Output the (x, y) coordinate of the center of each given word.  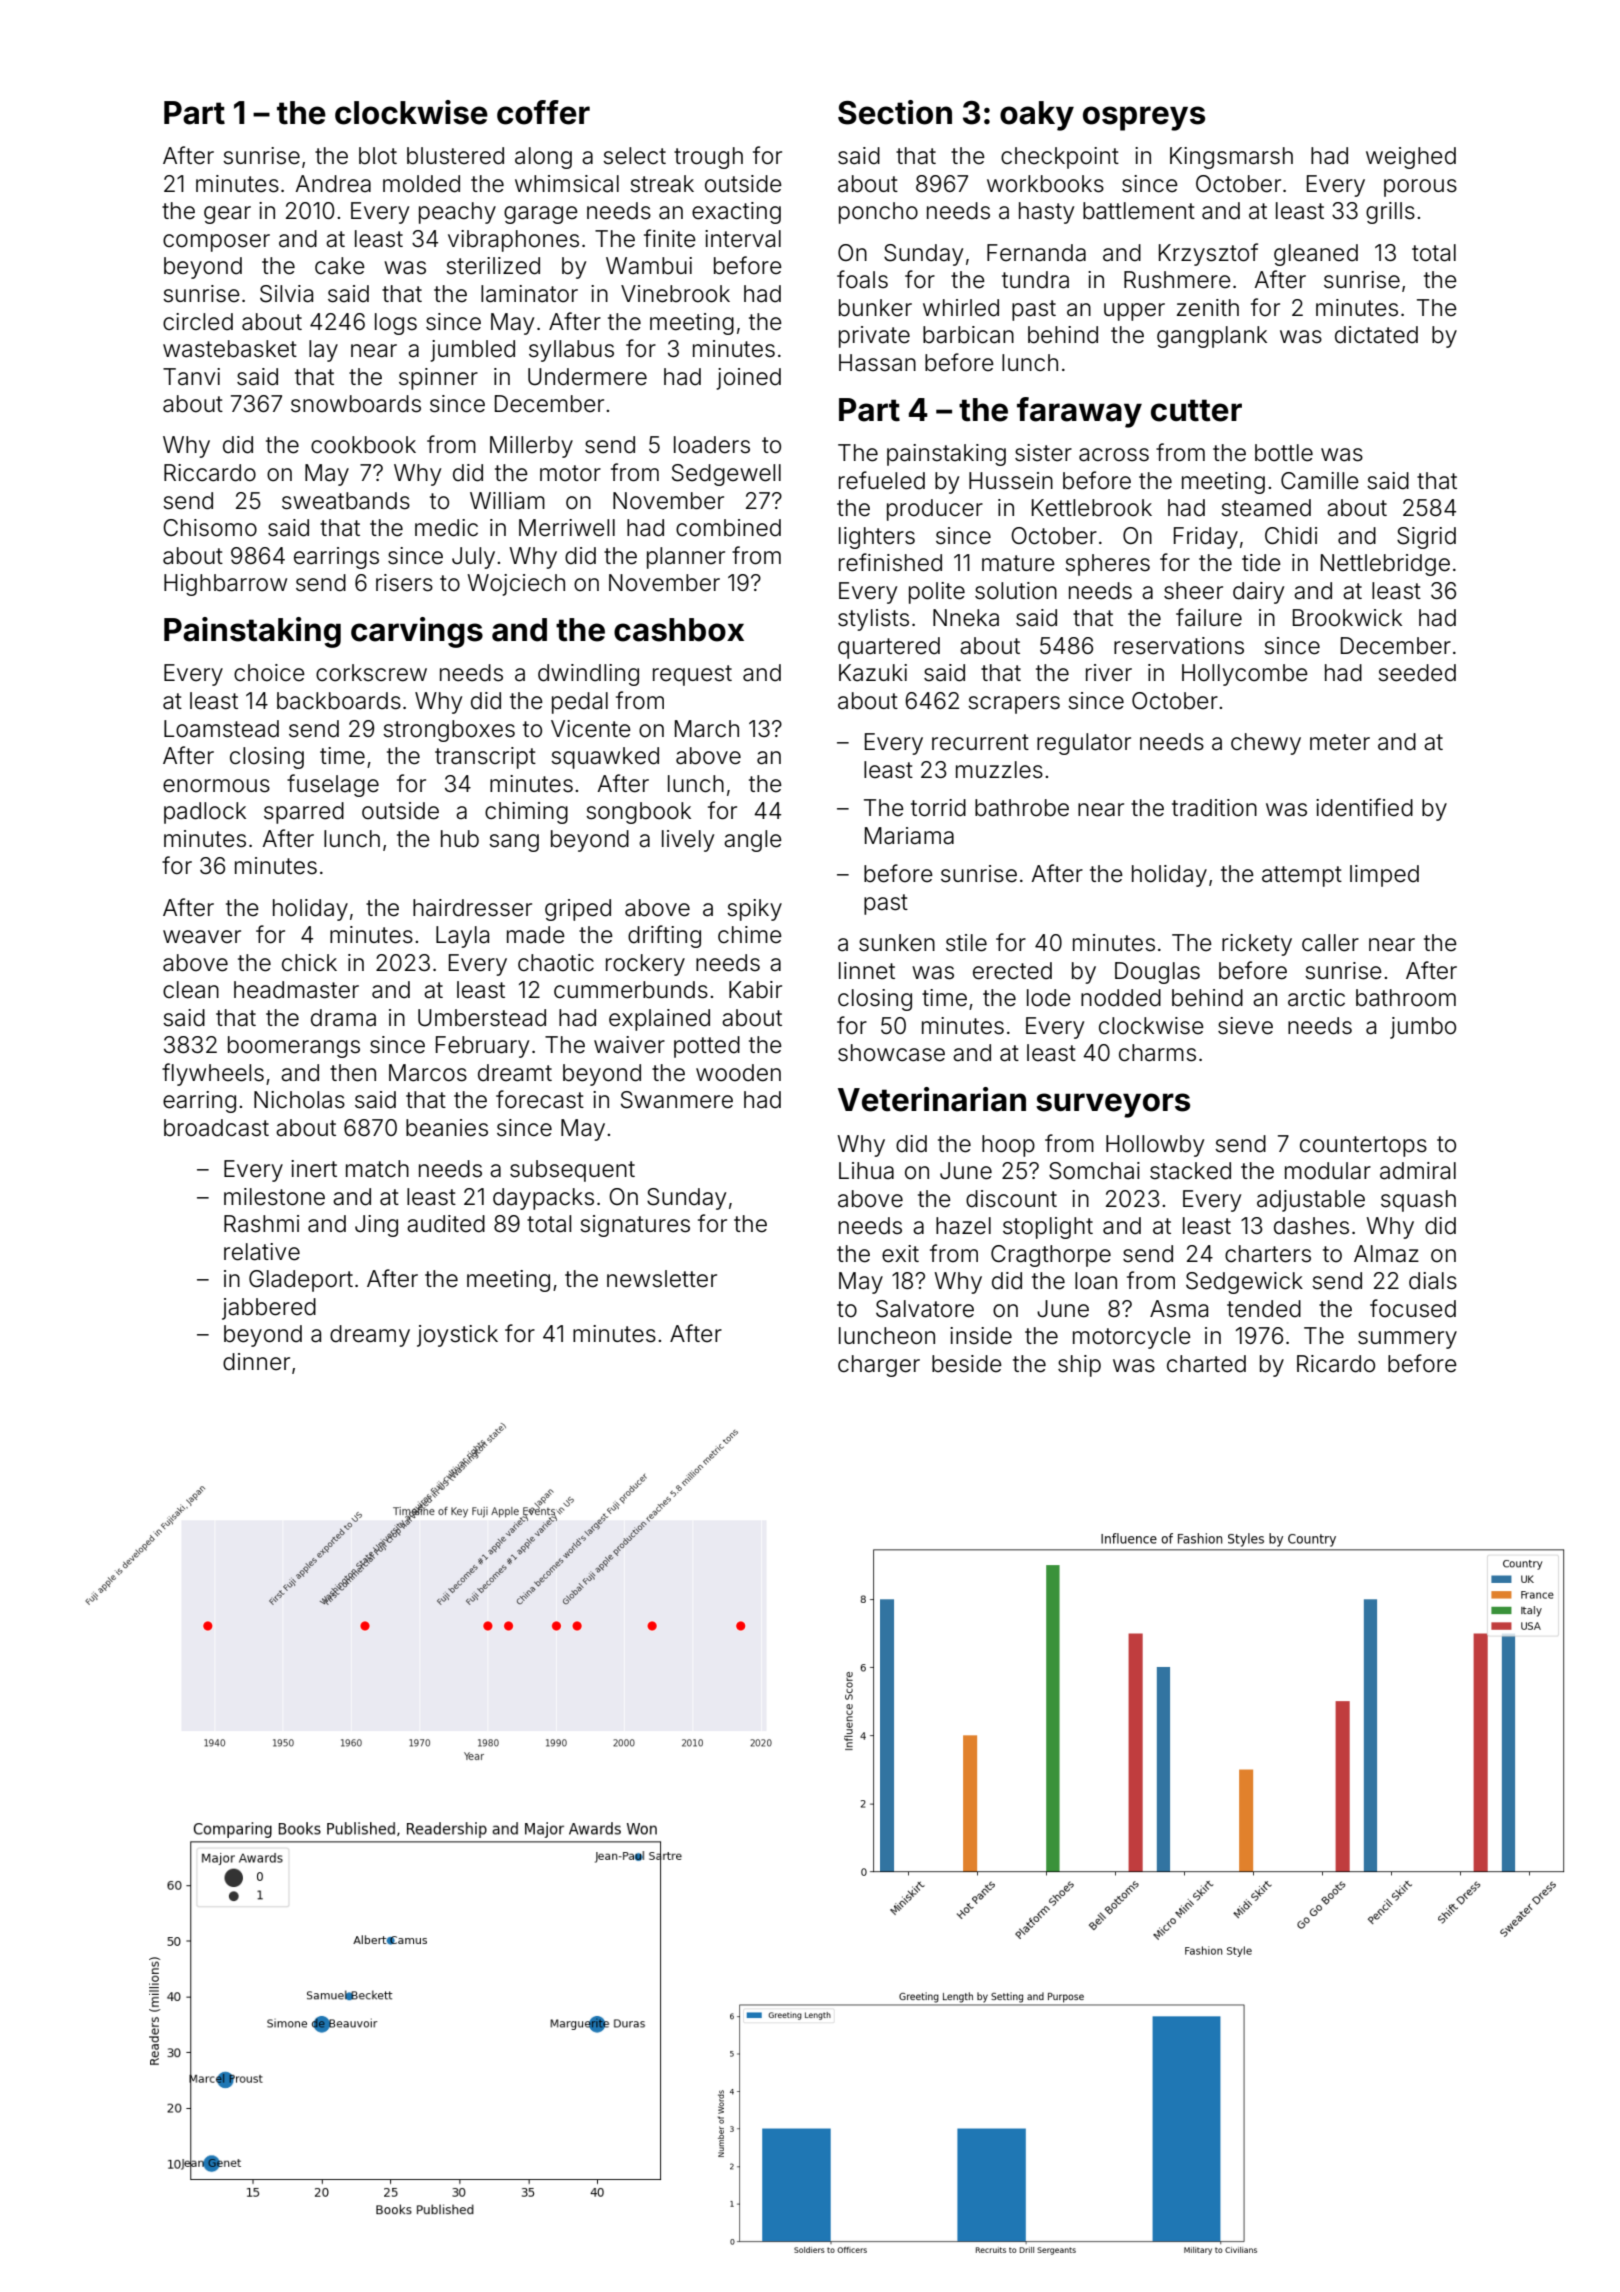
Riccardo (210, 473)
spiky (754, 910)
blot (378, 156)
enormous (216, 786)
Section (895, 112)
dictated (1376, 335)
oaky (1037, 116)
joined (749, 379)
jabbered (269, 1309)
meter (1340, 742)
